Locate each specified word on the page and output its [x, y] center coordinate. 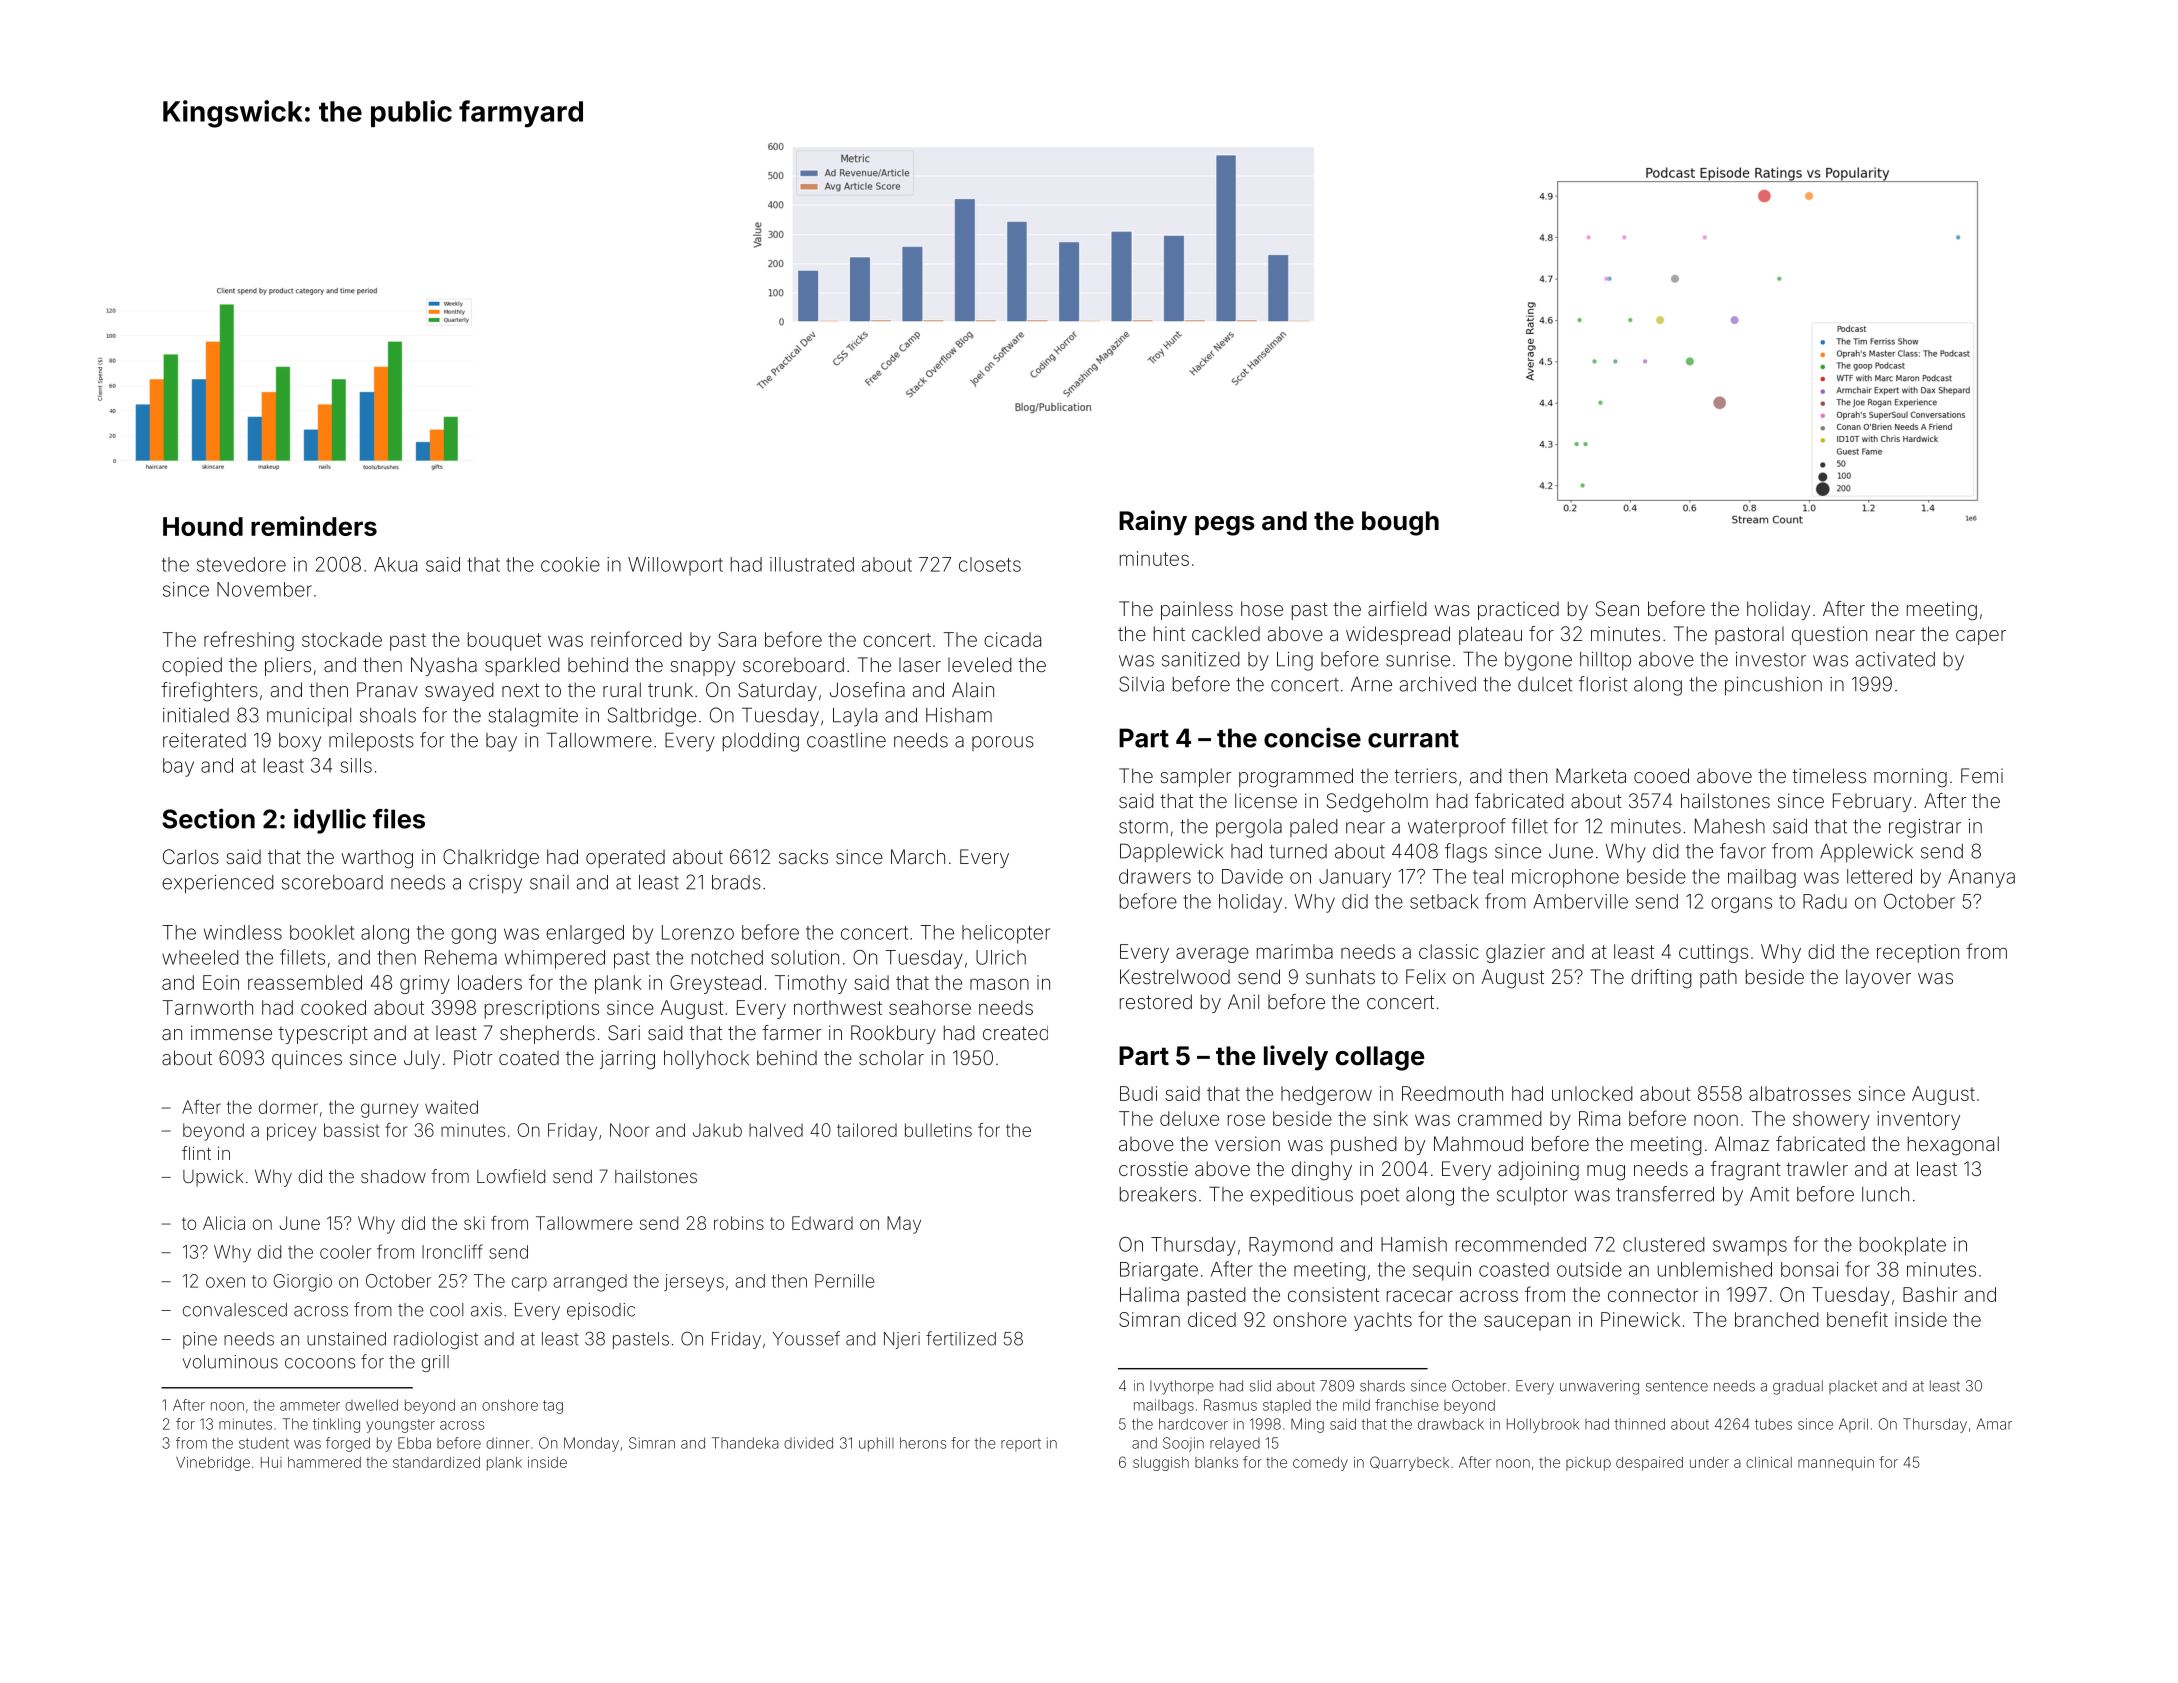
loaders [490, 982]
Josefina [867, 689]
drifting [1661, 979]
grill [435, 1363]
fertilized [961, 1338]
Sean [1617, 608]
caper [1981, 637]
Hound [203, 526]
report [1021, 1444]
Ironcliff [452, 1251]
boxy [300, 742]
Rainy [1153, 523]
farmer [792, 1032]
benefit [1857, 1319]
